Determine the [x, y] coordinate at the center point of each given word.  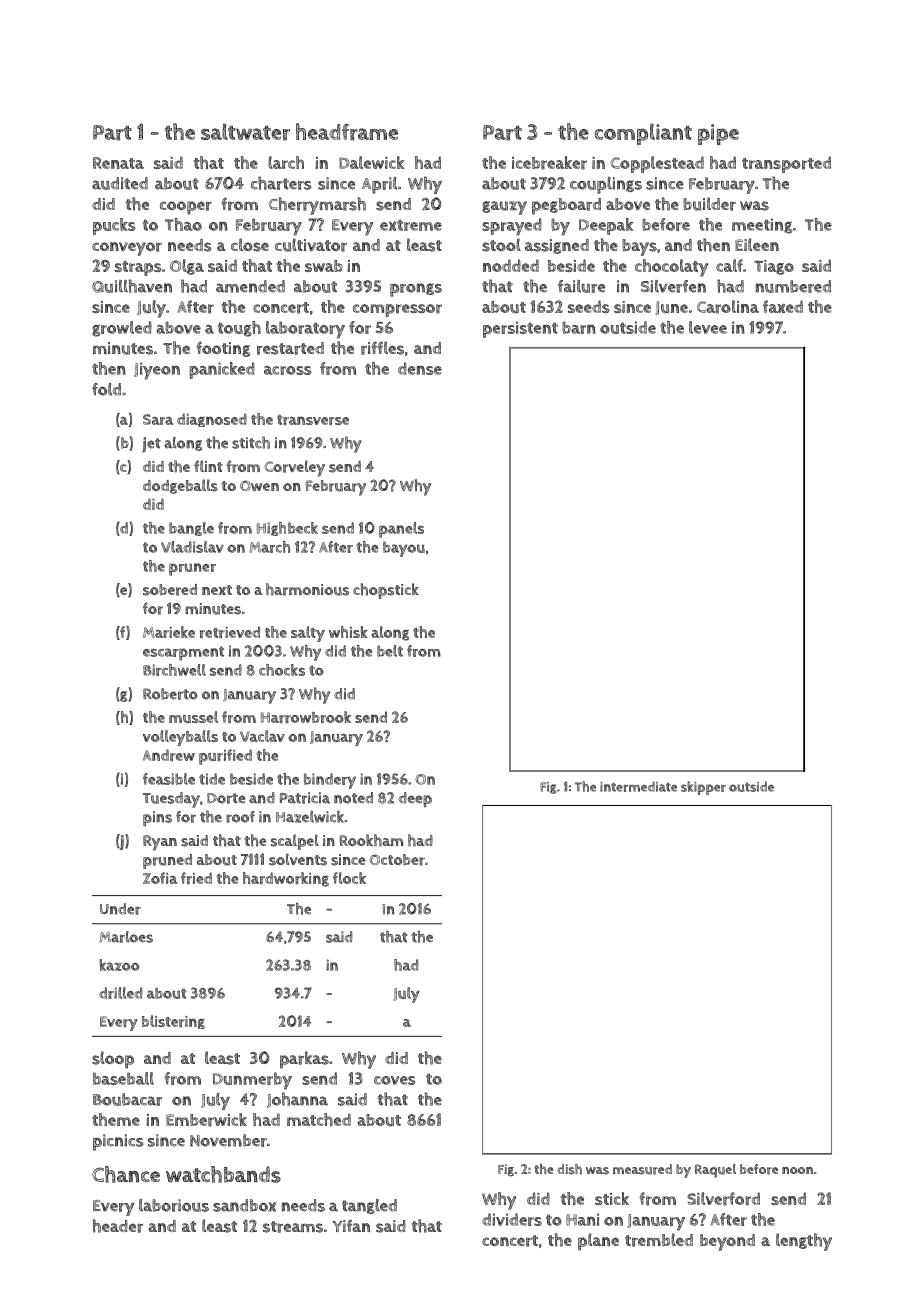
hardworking [286, 879]
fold [106, 389]
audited [120, 183]
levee [708, 327]
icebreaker [549, 163]
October [397, 860]
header [118, 1226]
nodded [511, 265]
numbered [793, 286]
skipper [703, 788]
